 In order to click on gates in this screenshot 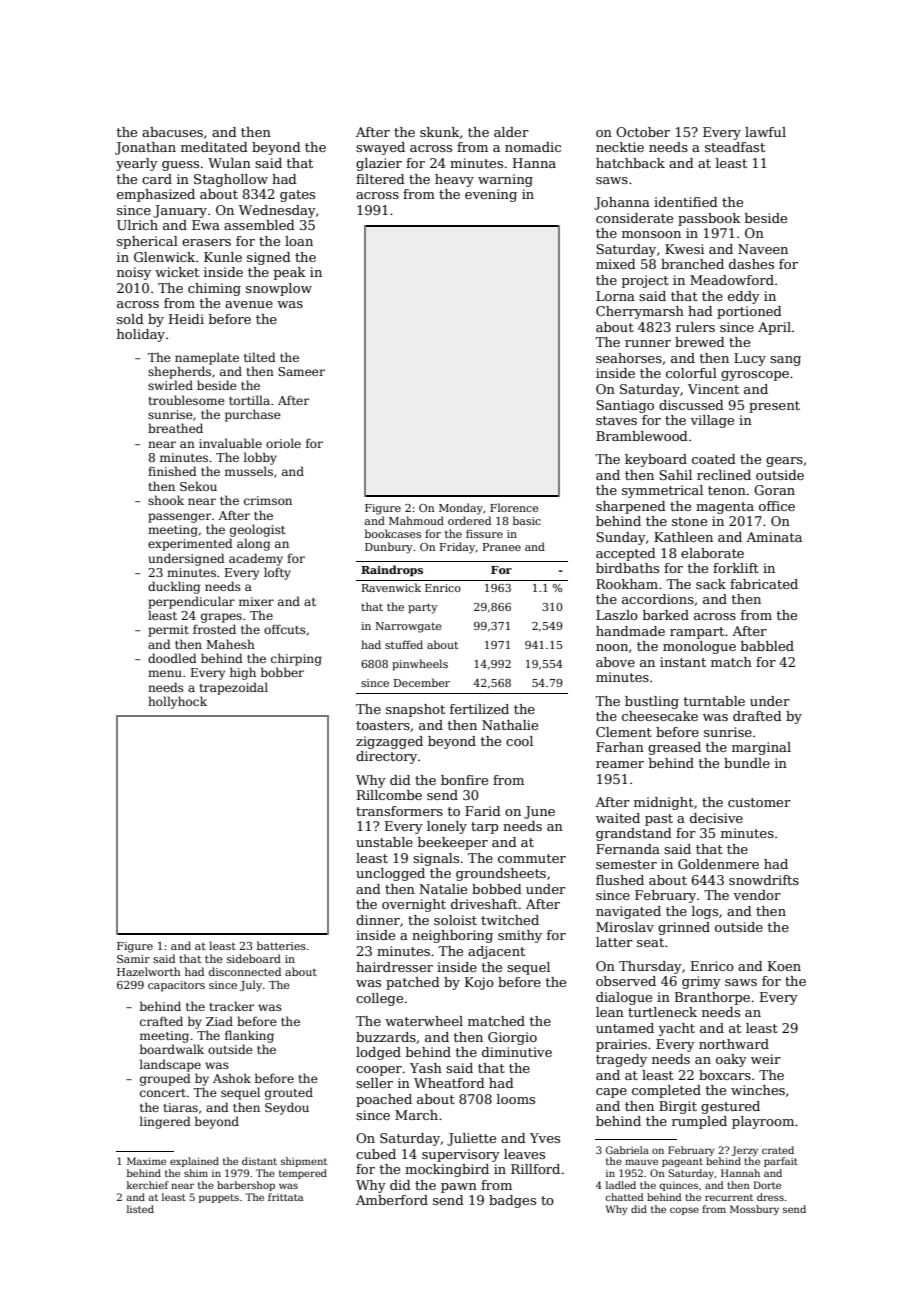, I will do `click(297, 196)`.
